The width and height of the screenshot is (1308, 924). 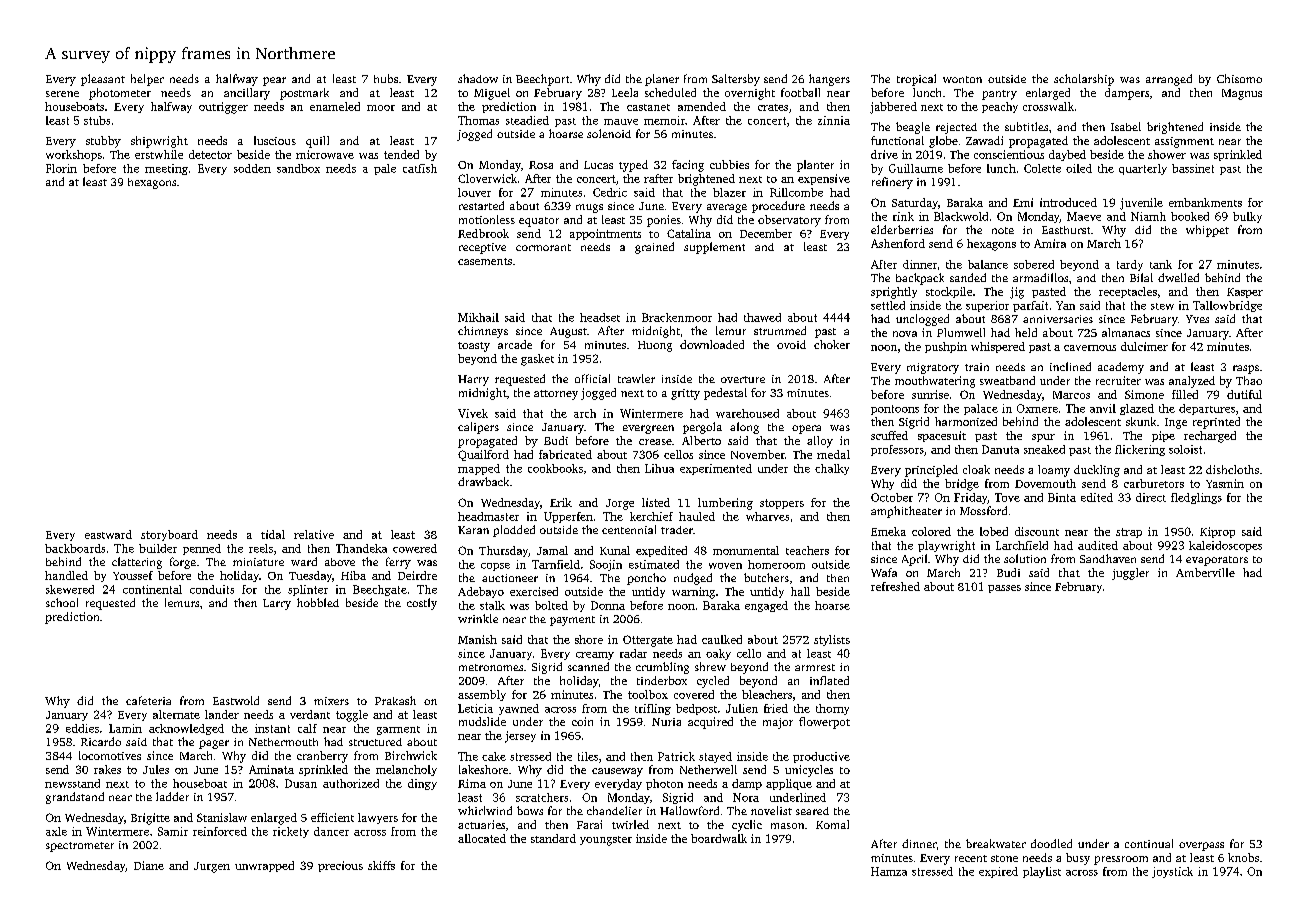 What do you see at coordinates (1003, 230) in the screenshot?
I see `note` at bounding box center [1003, 230].
